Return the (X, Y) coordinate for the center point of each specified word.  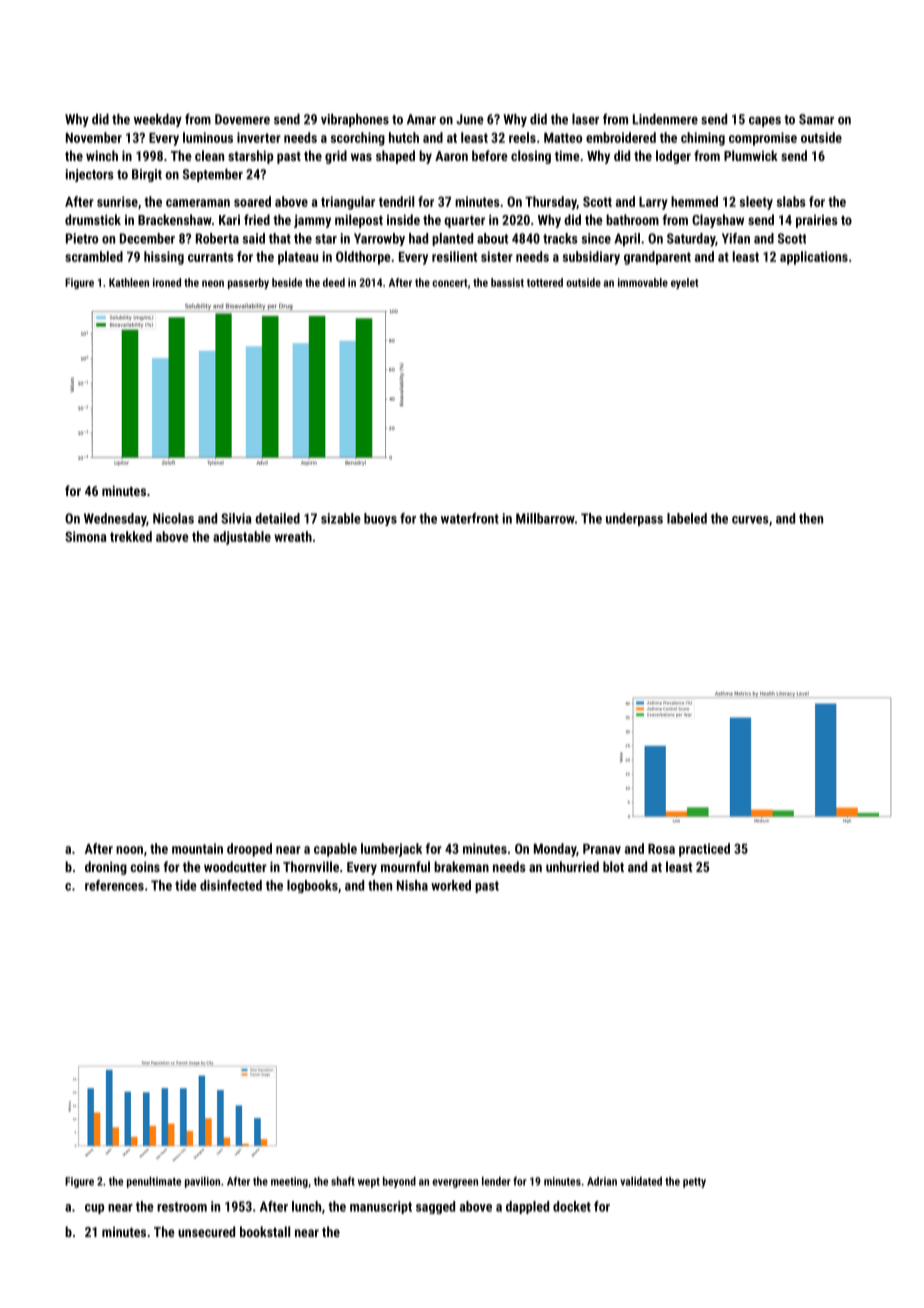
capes (765, 121)
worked (451, 885)
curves (750, 520)
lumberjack (391, 850)
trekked (131, 536)
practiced (704, 850)
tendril (396, 201)
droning (106, 868)
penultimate (154, 1182)
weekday (158, 120)
